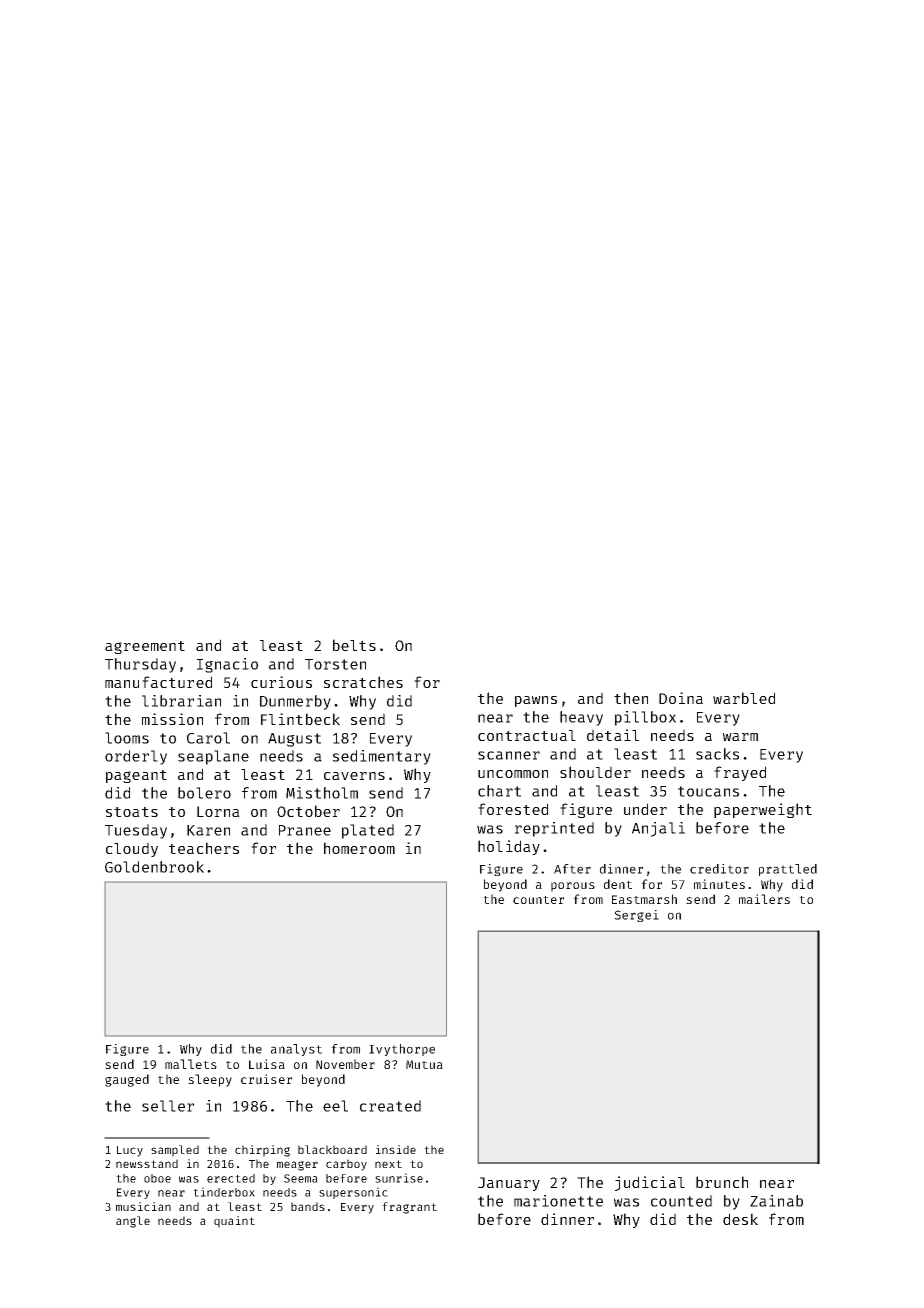  Describe the element at coordinates (154, 867) in the document. I see `Goldenbrook` at that location.
